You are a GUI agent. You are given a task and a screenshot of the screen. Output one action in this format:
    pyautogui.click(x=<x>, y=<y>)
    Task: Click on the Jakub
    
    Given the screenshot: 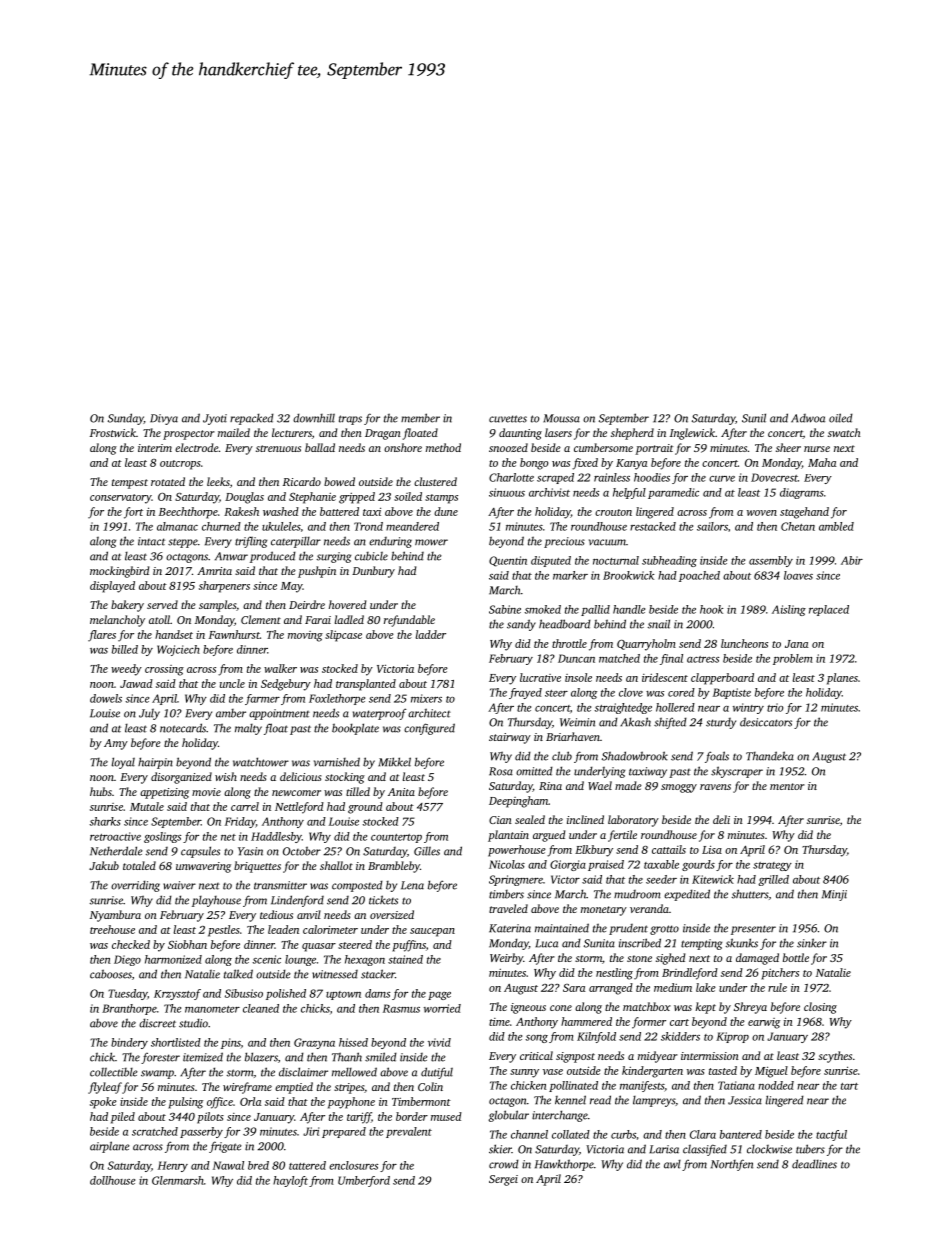 What is the action you would take?
    pyautogui.click(x=104, y=865)
